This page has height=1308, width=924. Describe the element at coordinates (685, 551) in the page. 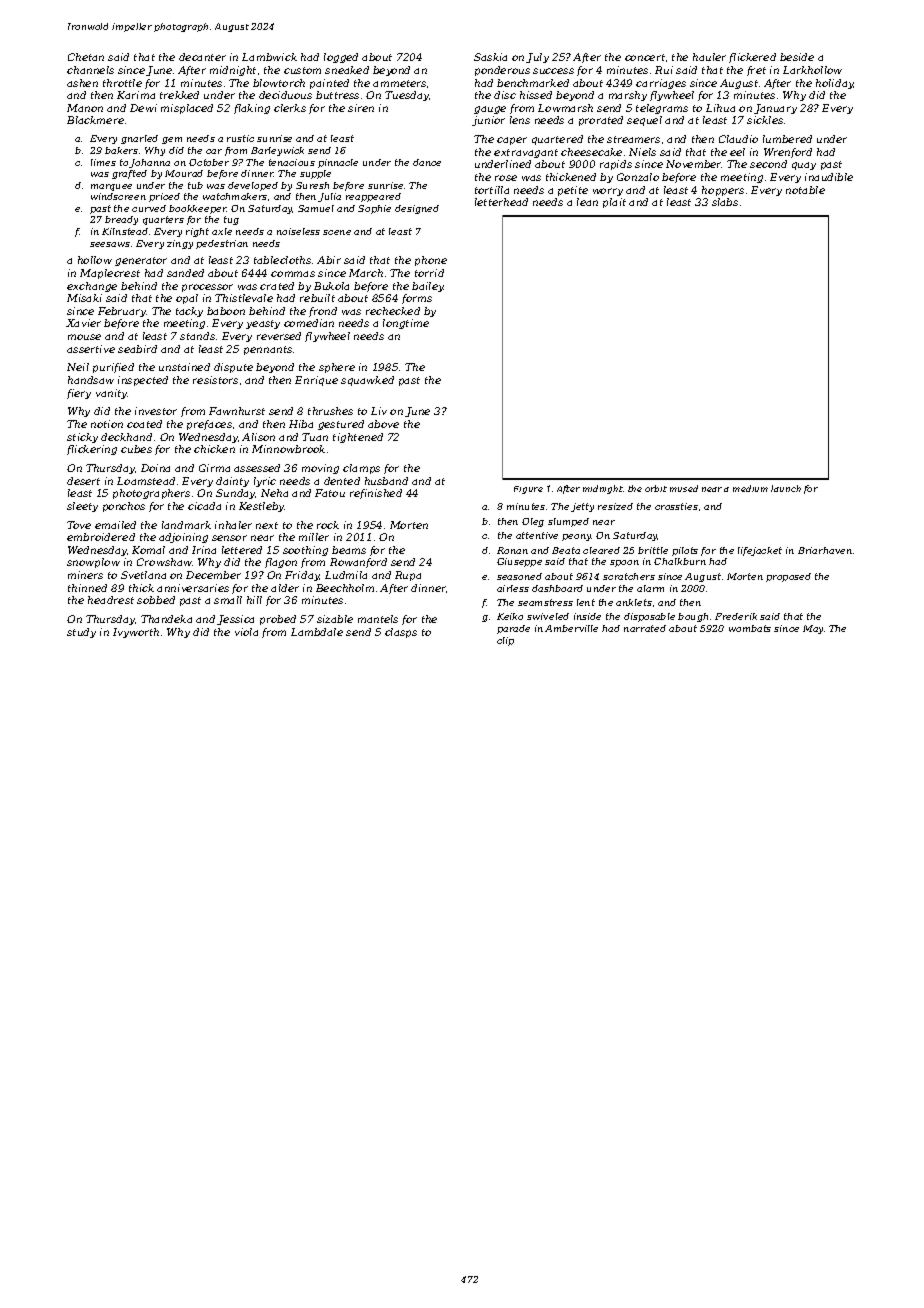

I see `pilots` at that location.
